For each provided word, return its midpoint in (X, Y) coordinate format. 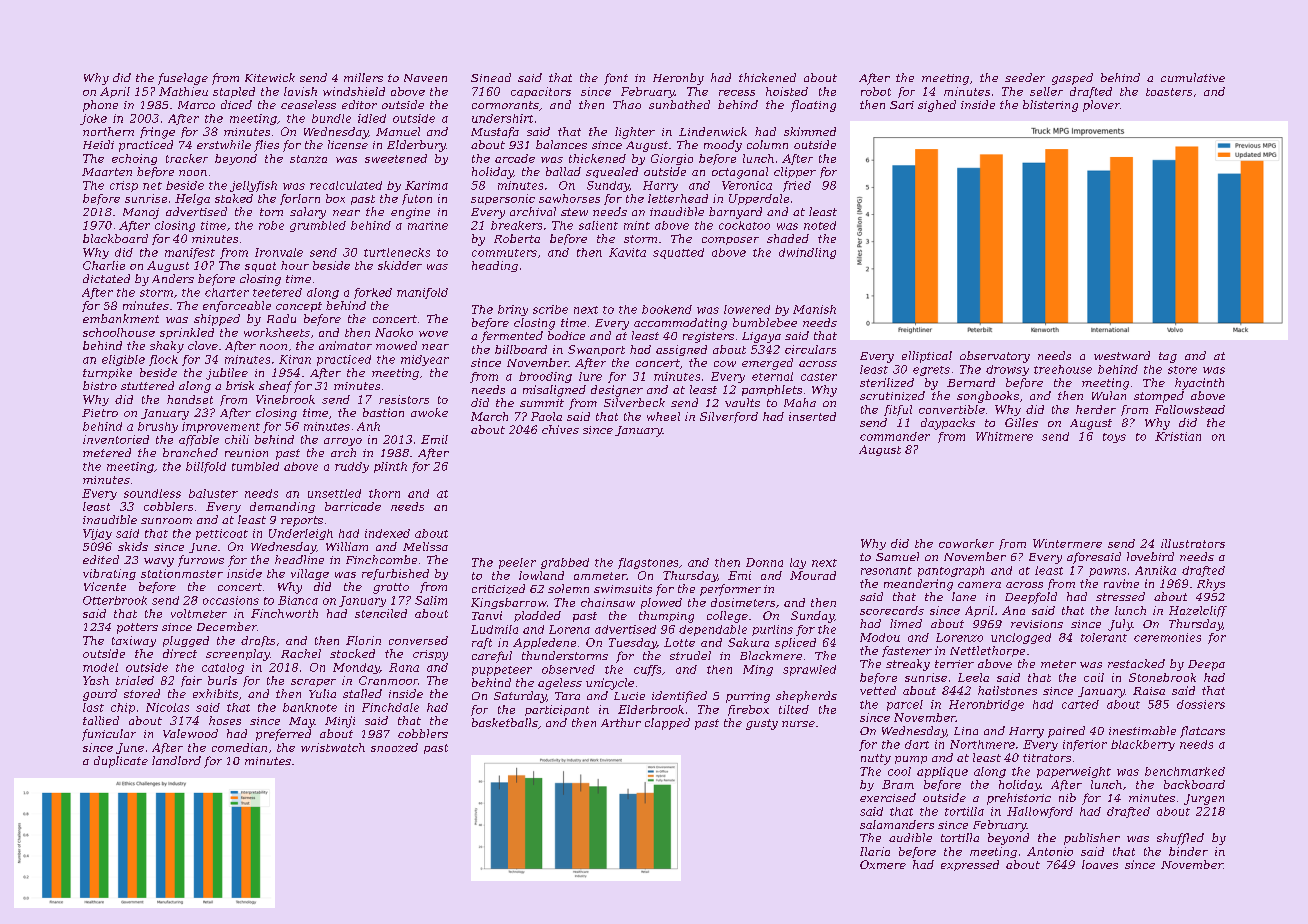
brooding (545, 377)
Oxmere (883, 864)
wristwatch (333, 747)
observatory (995, 357)
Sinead (491, 77)
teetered (277, 292)
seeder (1025, 77)
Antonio (1050, 851)
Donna (764, 562)
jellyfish (253, 186)
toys (1114, 438)
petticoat (222, 534)
